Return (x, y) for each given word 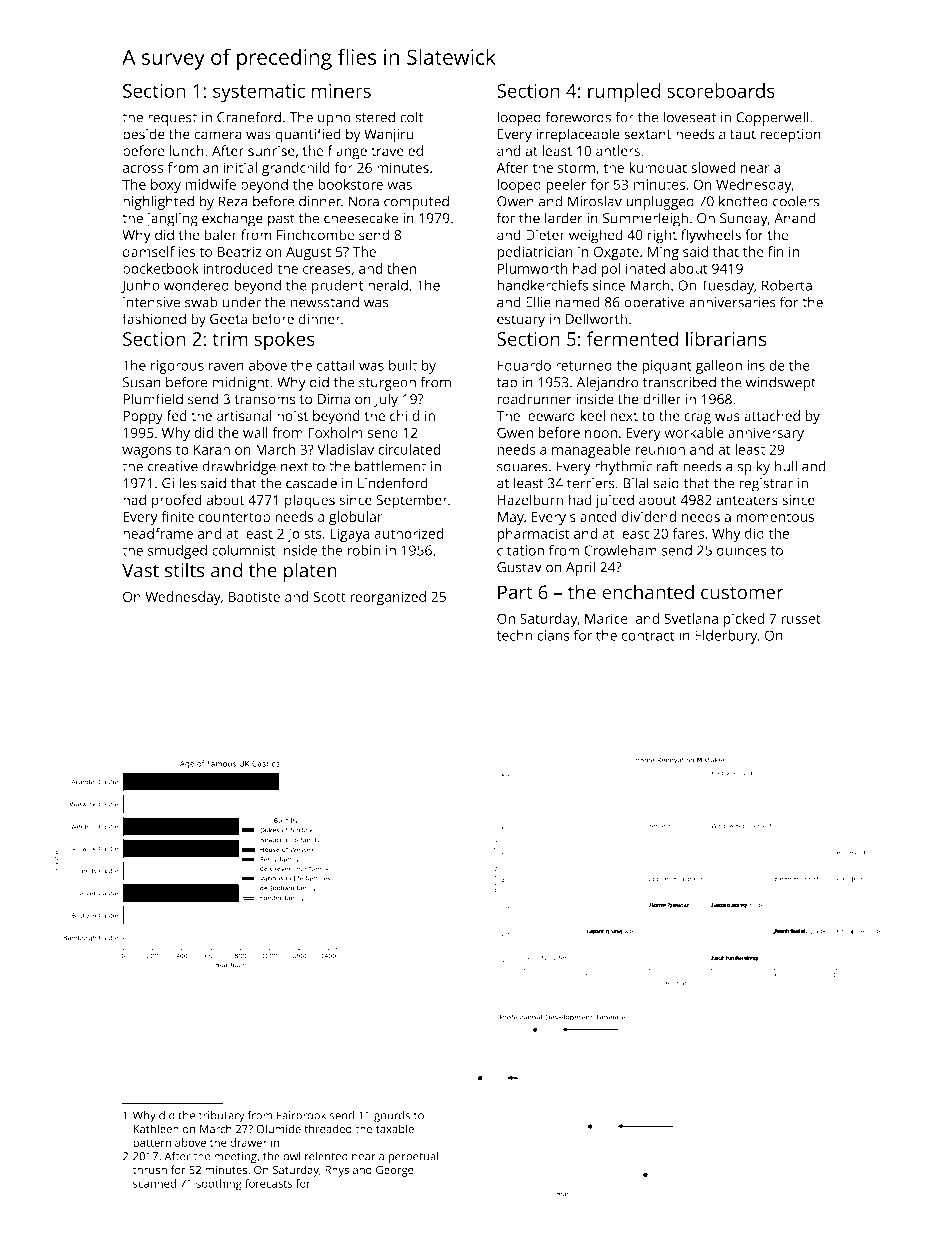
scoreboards (721, 90)
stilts (185, 570)
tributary (222, 1117)
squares (522, 469)
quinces (741, 552)
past (281, 220)
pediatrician (535, 253)
